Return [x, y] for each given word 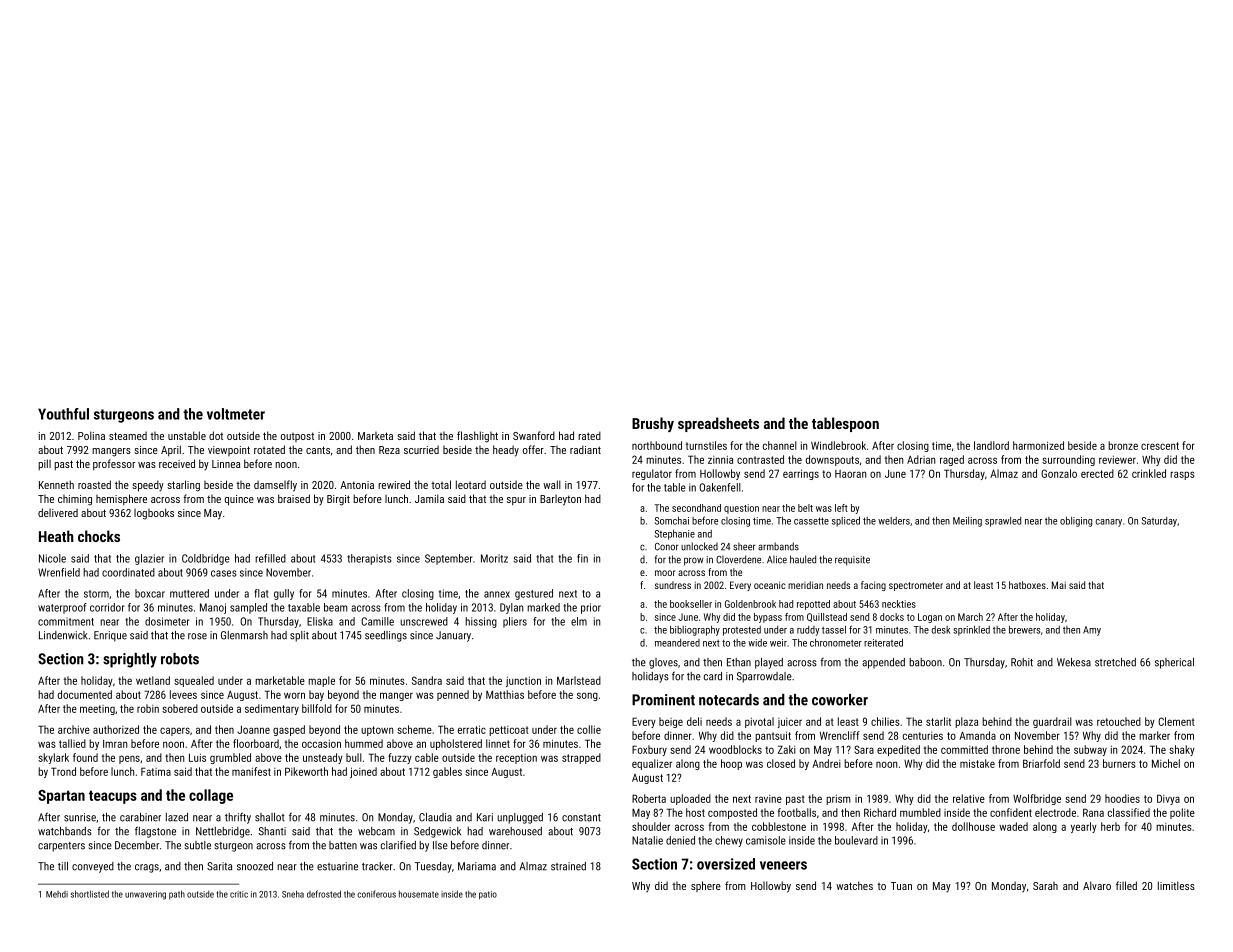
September [448, 559]
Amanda [977, 735]
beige [671, 722]
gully [284, 594]
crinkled [1149, 473]
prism [838, 799]
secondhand [696, 508]
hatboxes [1027, 585]
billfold [317, 708]
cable [427, 757]
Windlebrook [838, 445]
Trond [63, 771]
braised [294, 498]
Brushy [653, 424]
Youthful [63, 414]
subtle [198, 845]
